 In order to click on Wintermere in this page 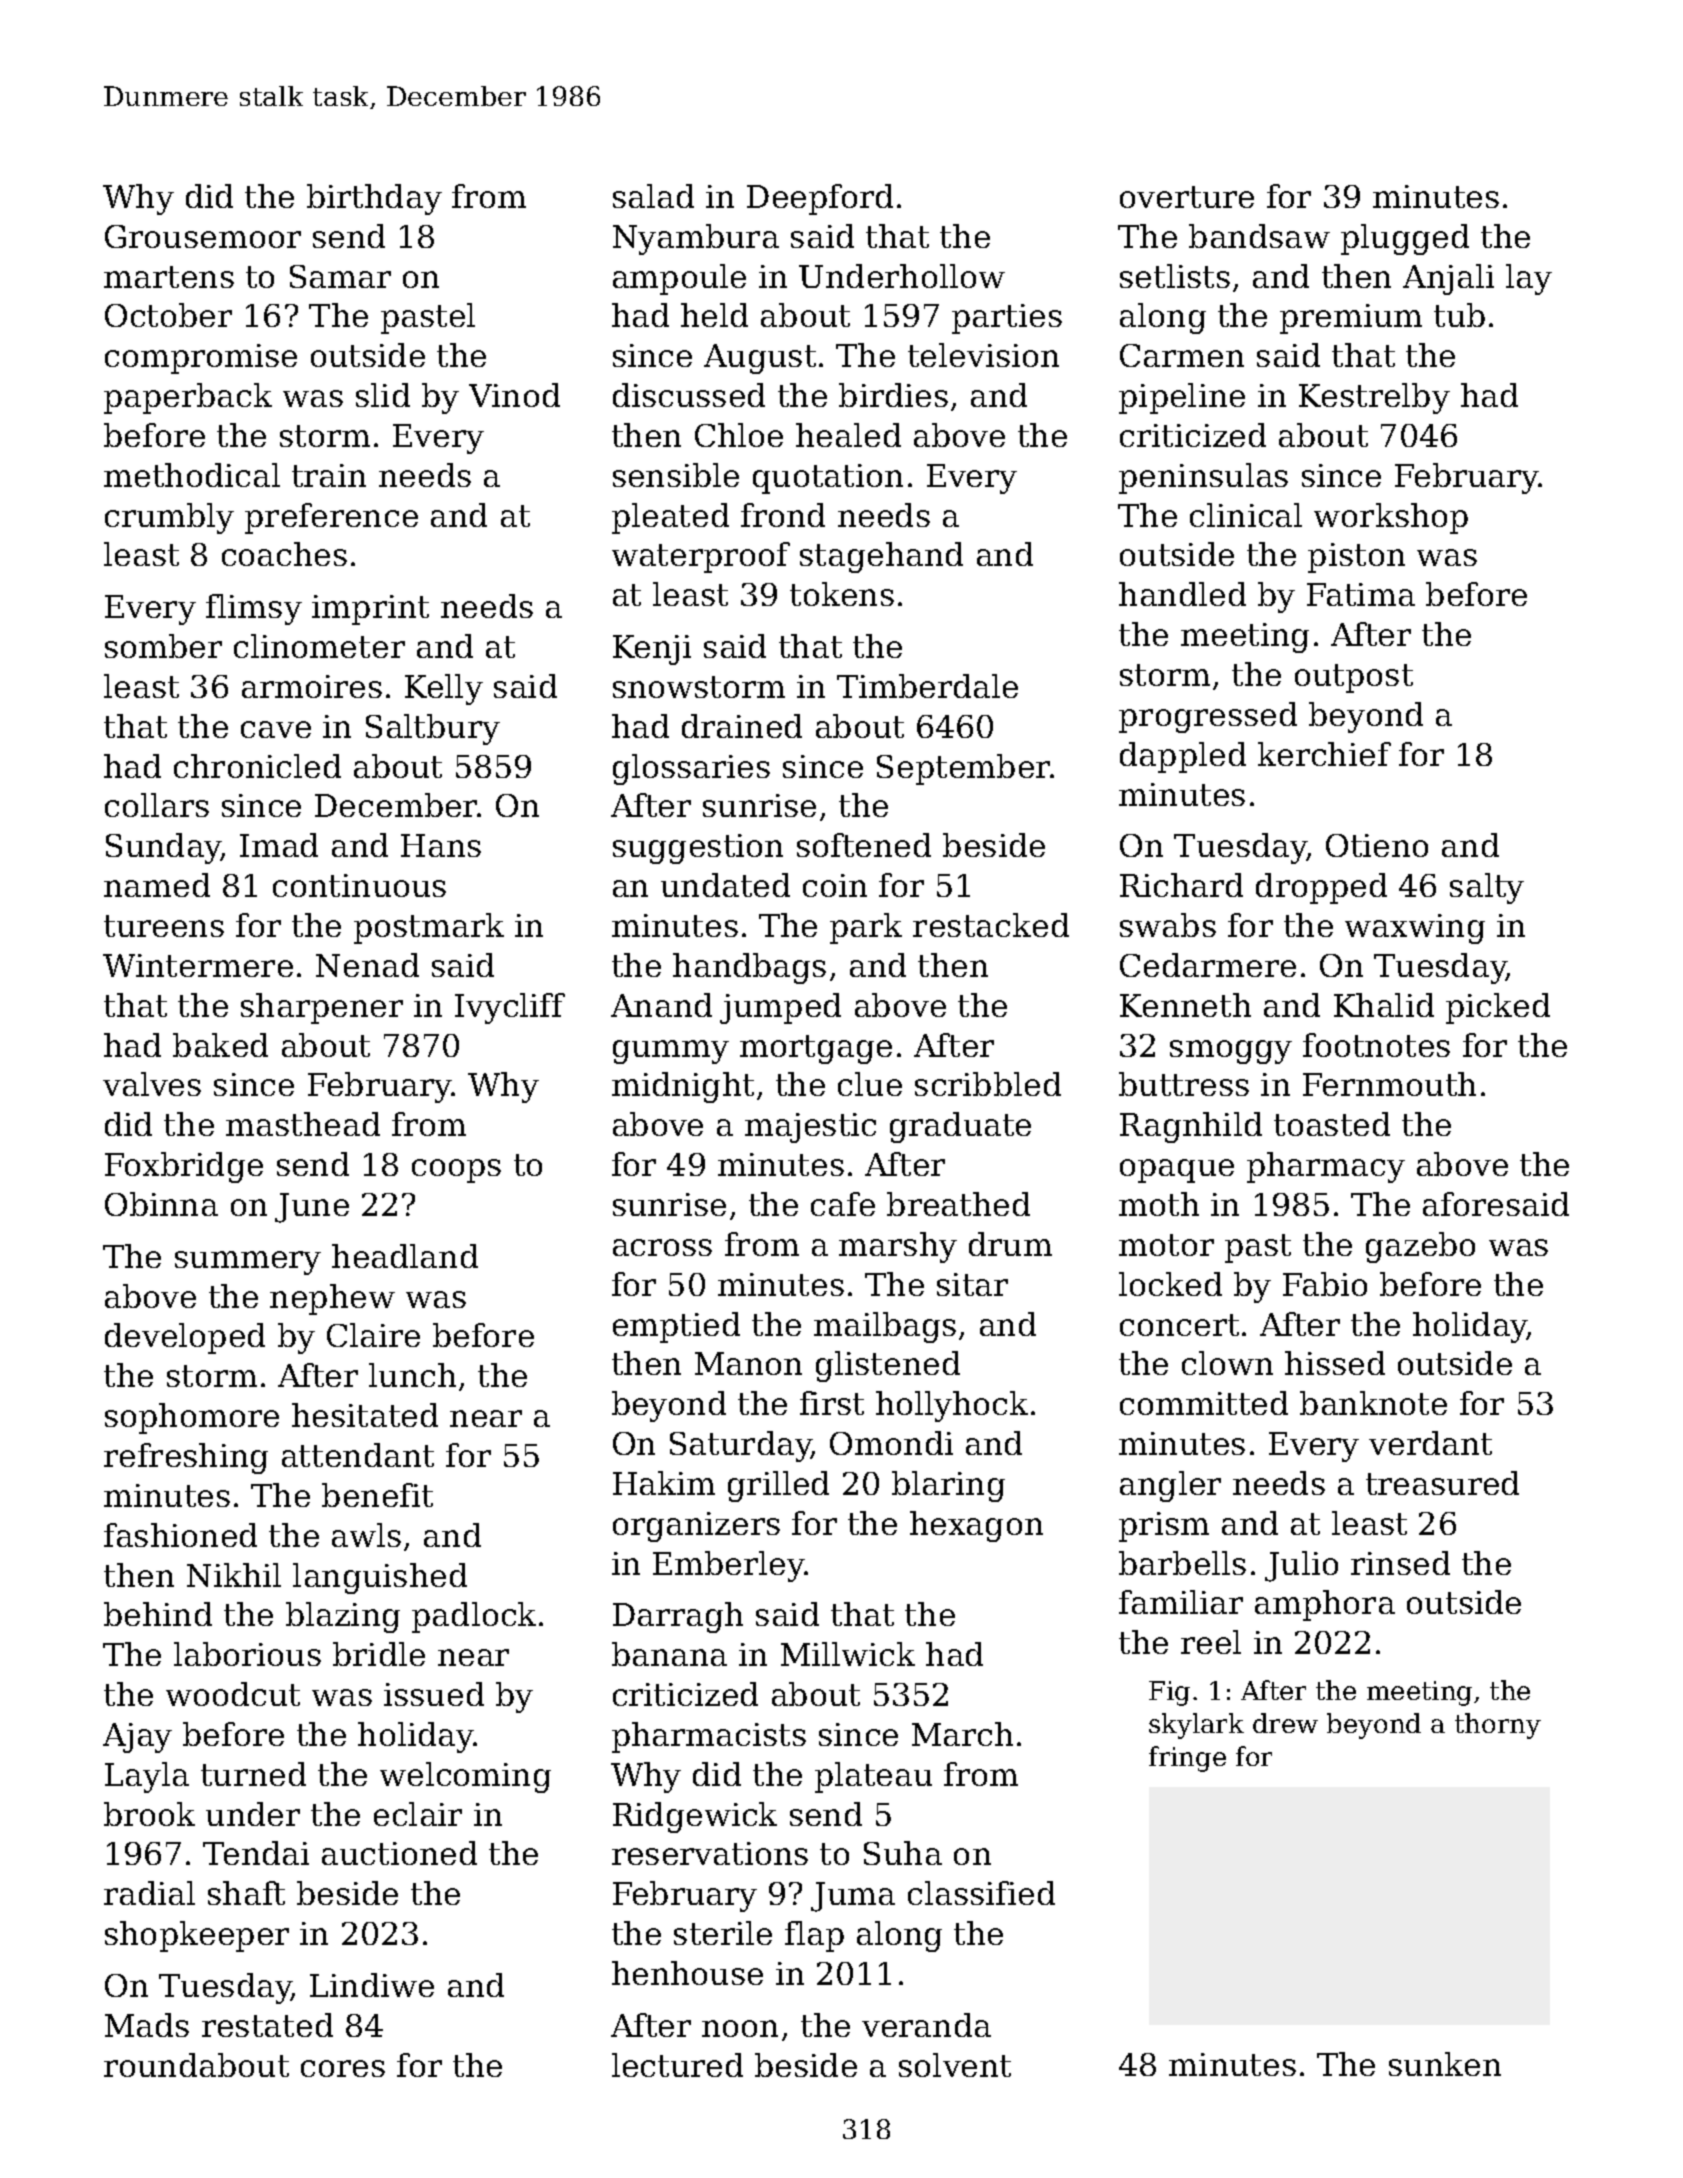, I will do `click(198, 965)`.
